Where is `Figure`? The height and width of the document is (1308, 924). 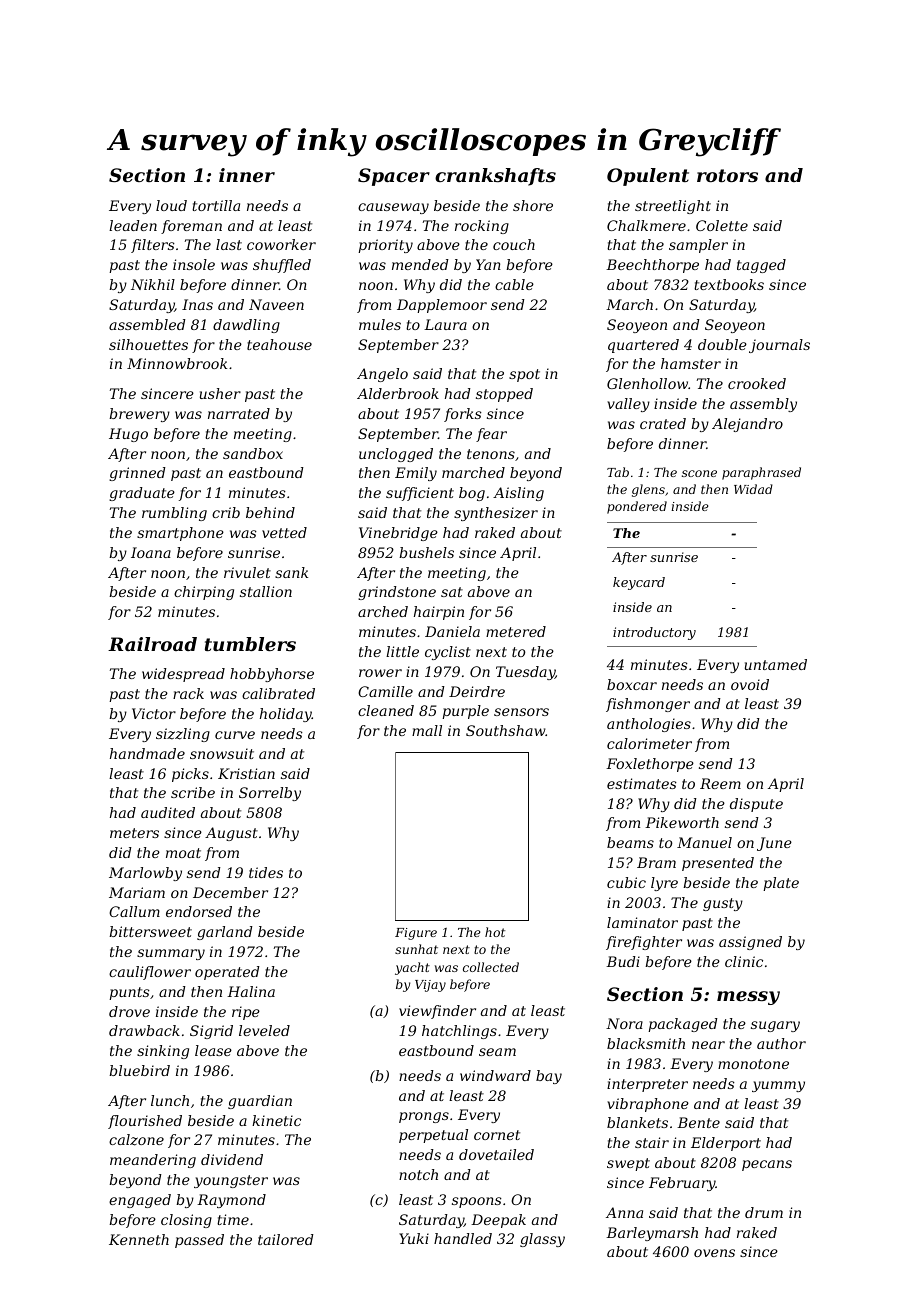
Figure is located at coordinates (416, 934).
